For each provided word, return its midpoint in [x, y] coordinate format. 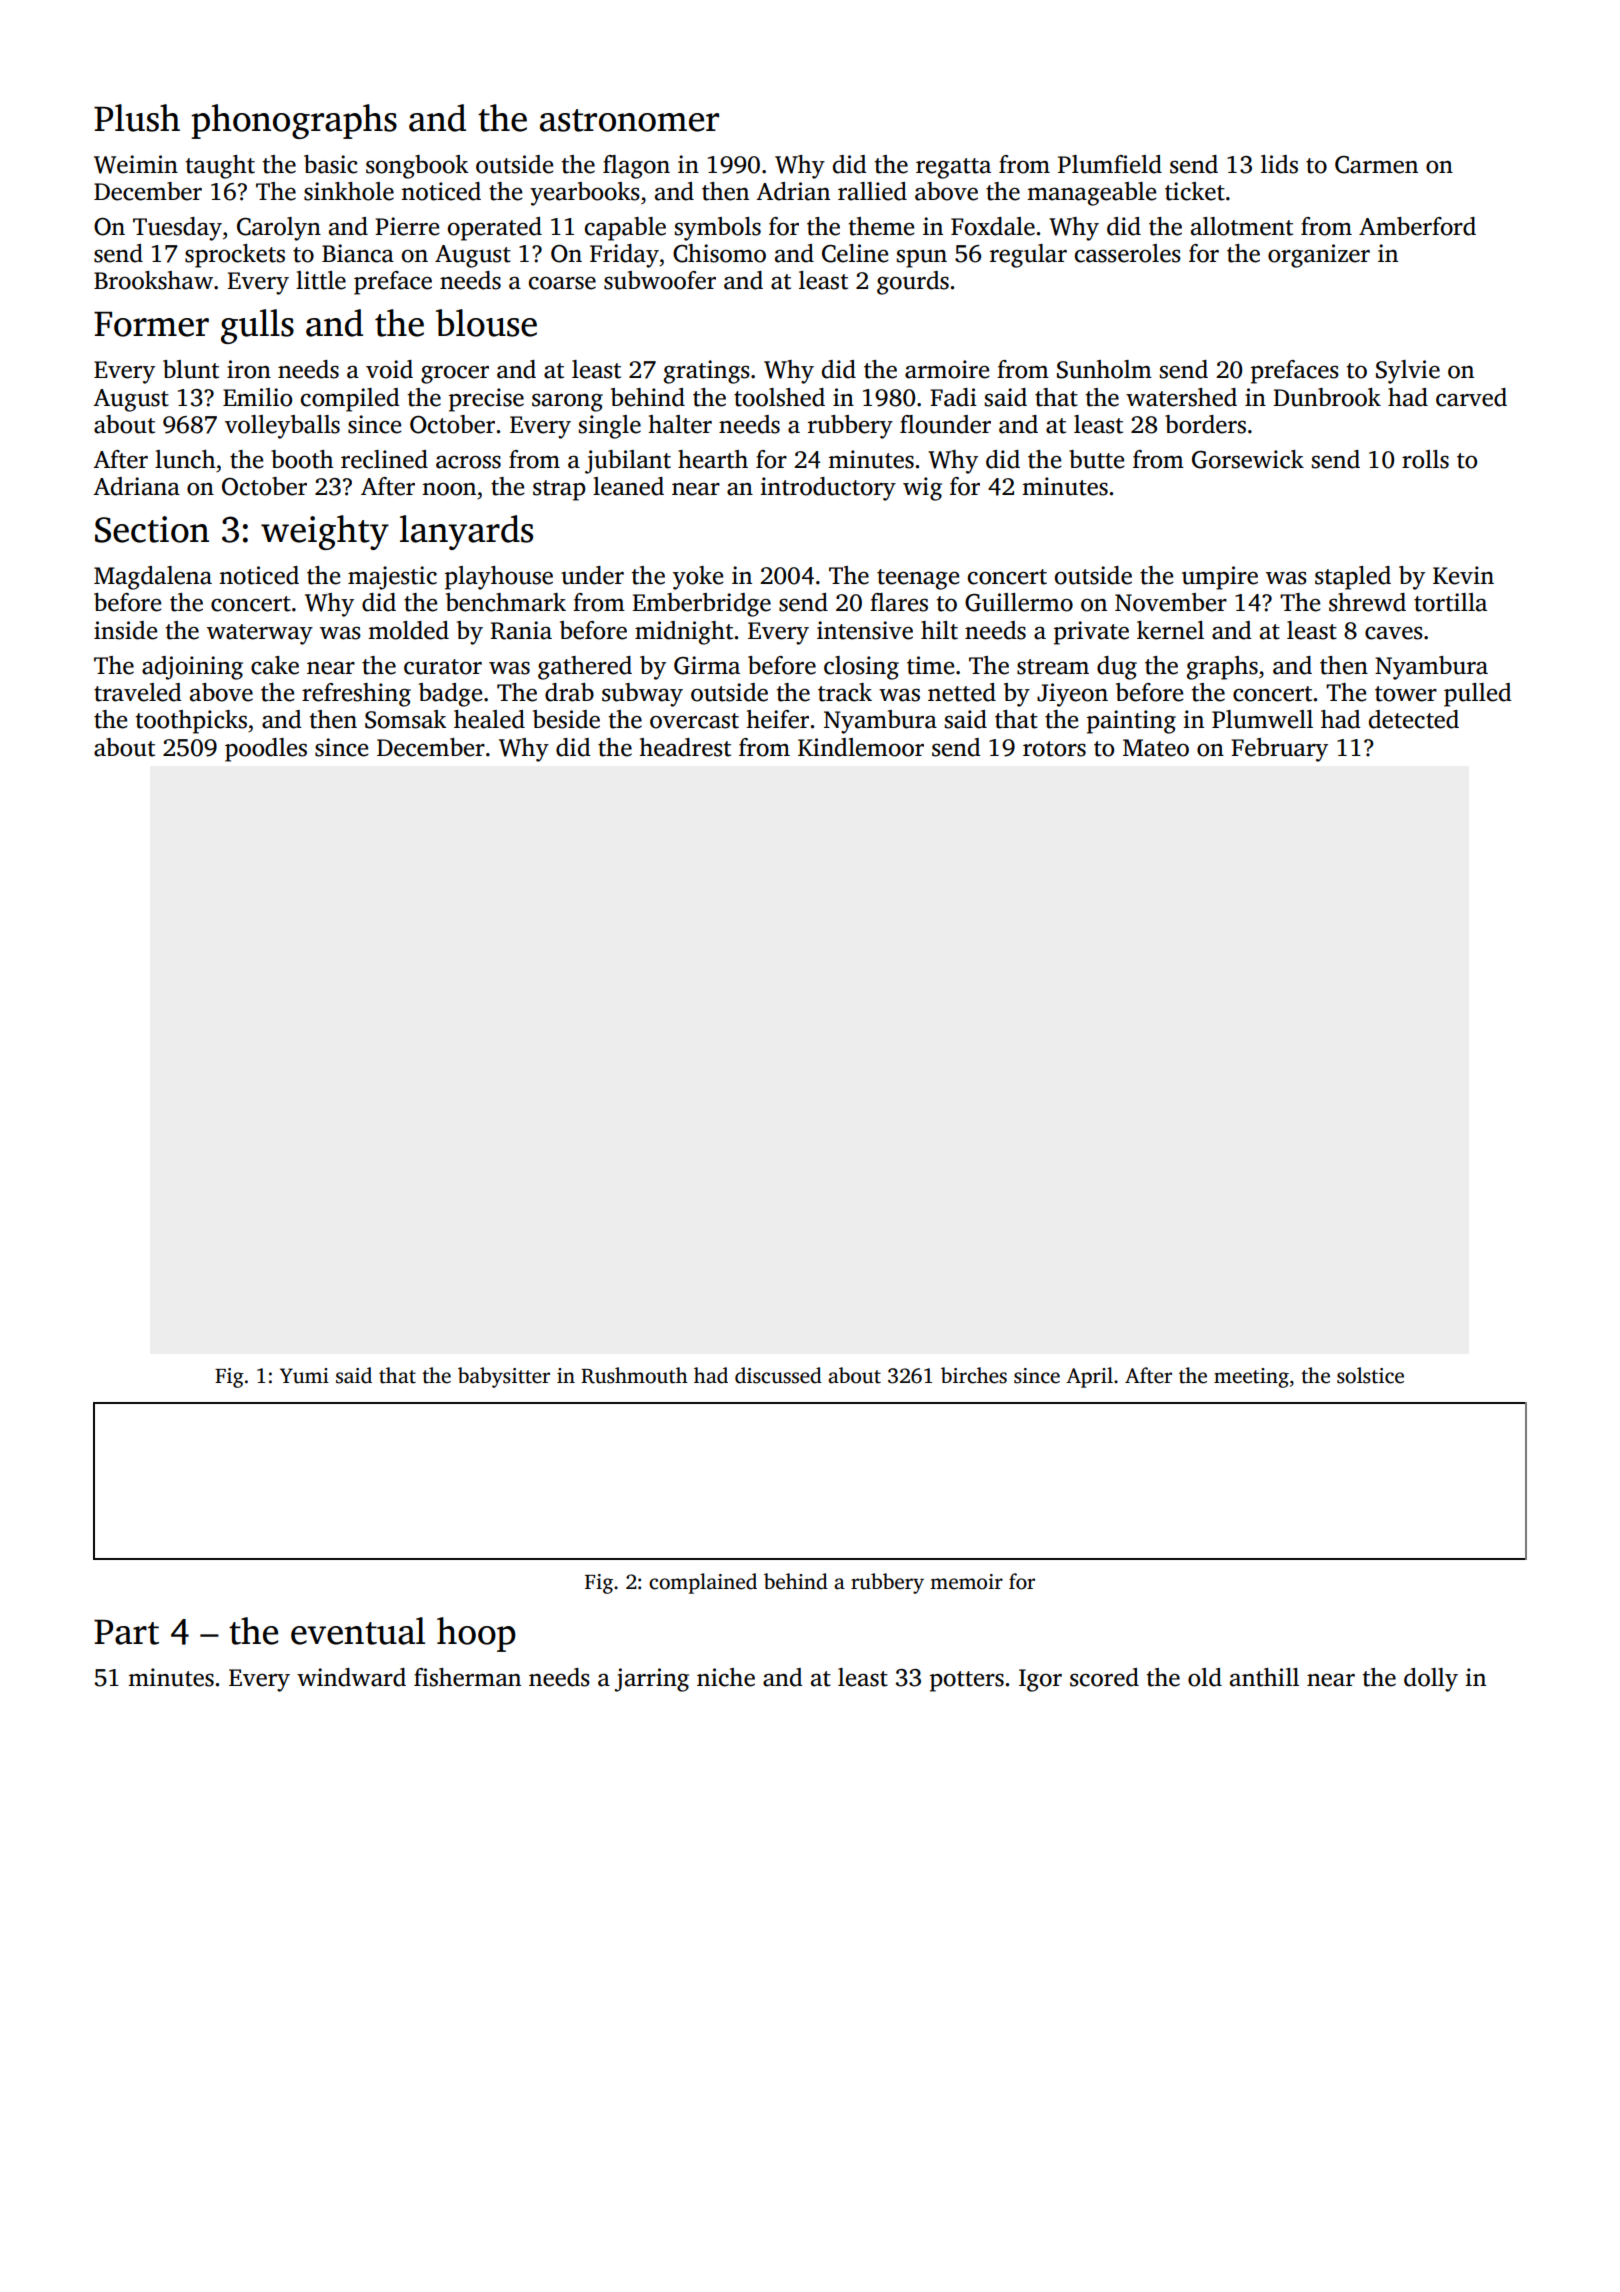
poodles [266, 750]
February [1279, 750]
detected [1414, 719]
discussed [778, 1375]
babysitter [504, 1377]
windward [351, 1677]
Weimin [136, 164]
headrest [685, 747]
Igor [1040, 1680]
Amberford [1417, 226]
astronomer [629, 120]
